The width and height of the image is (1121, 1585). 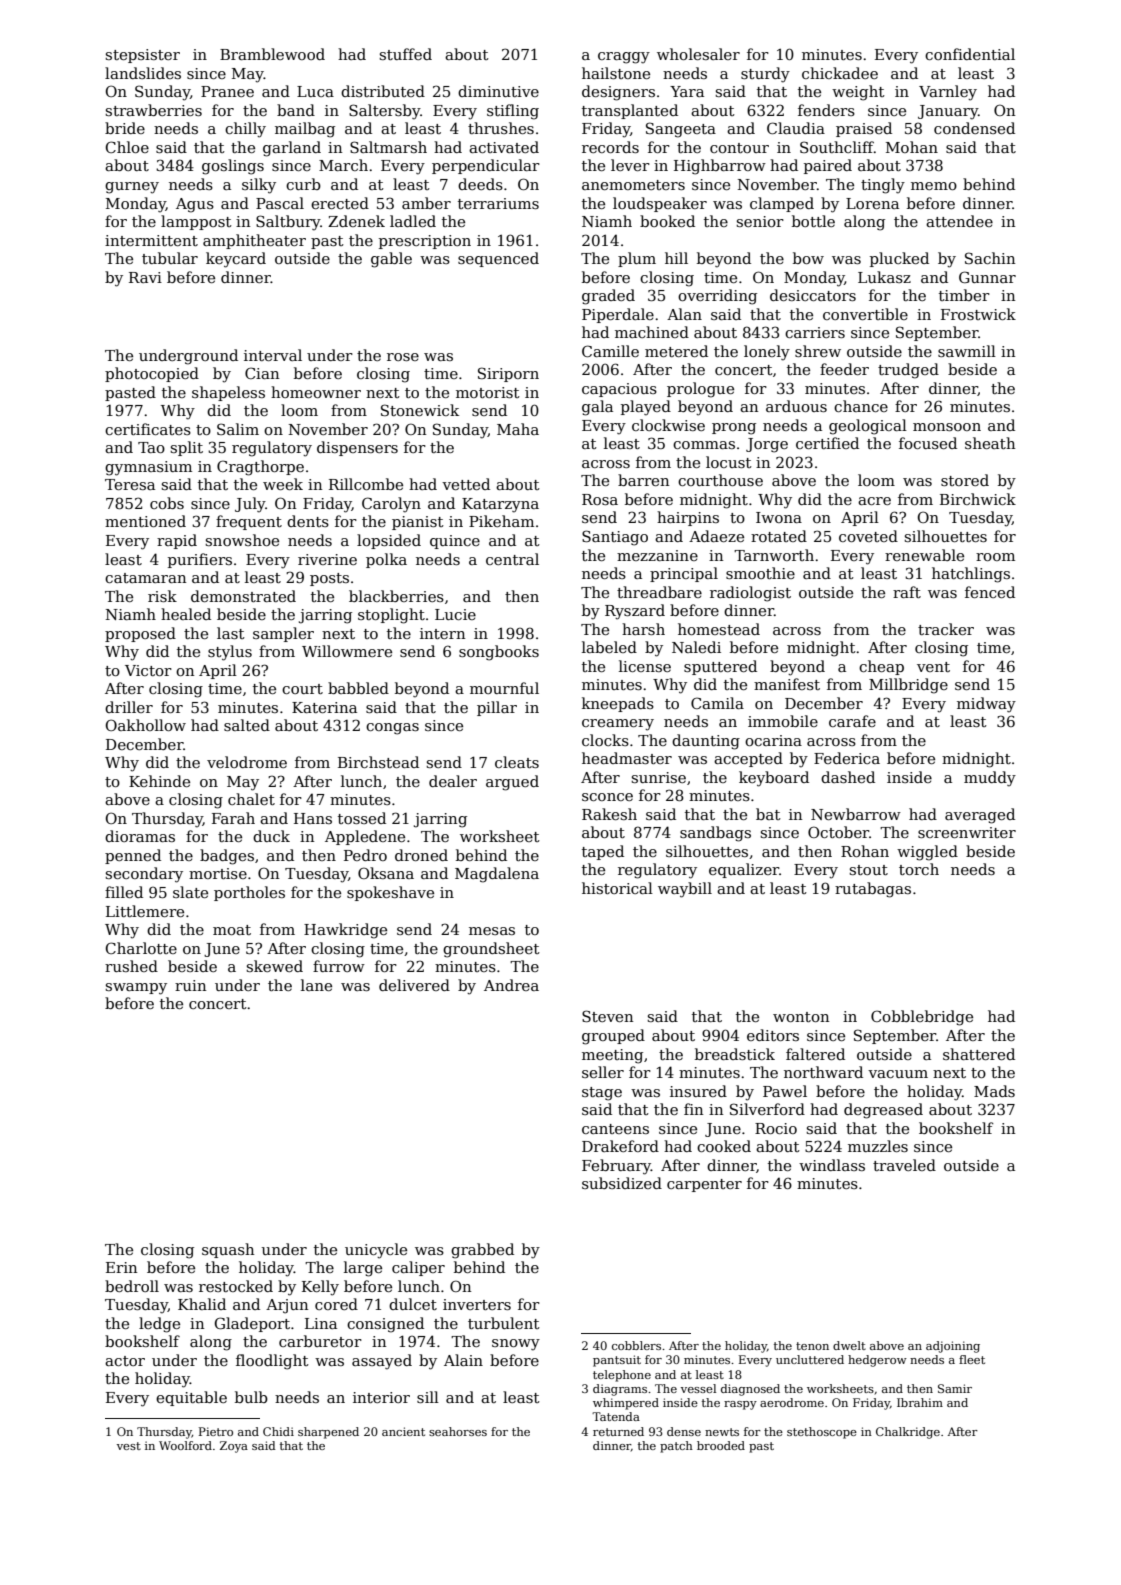 I want to click on rutabagas, so click(x=873, y=890).
